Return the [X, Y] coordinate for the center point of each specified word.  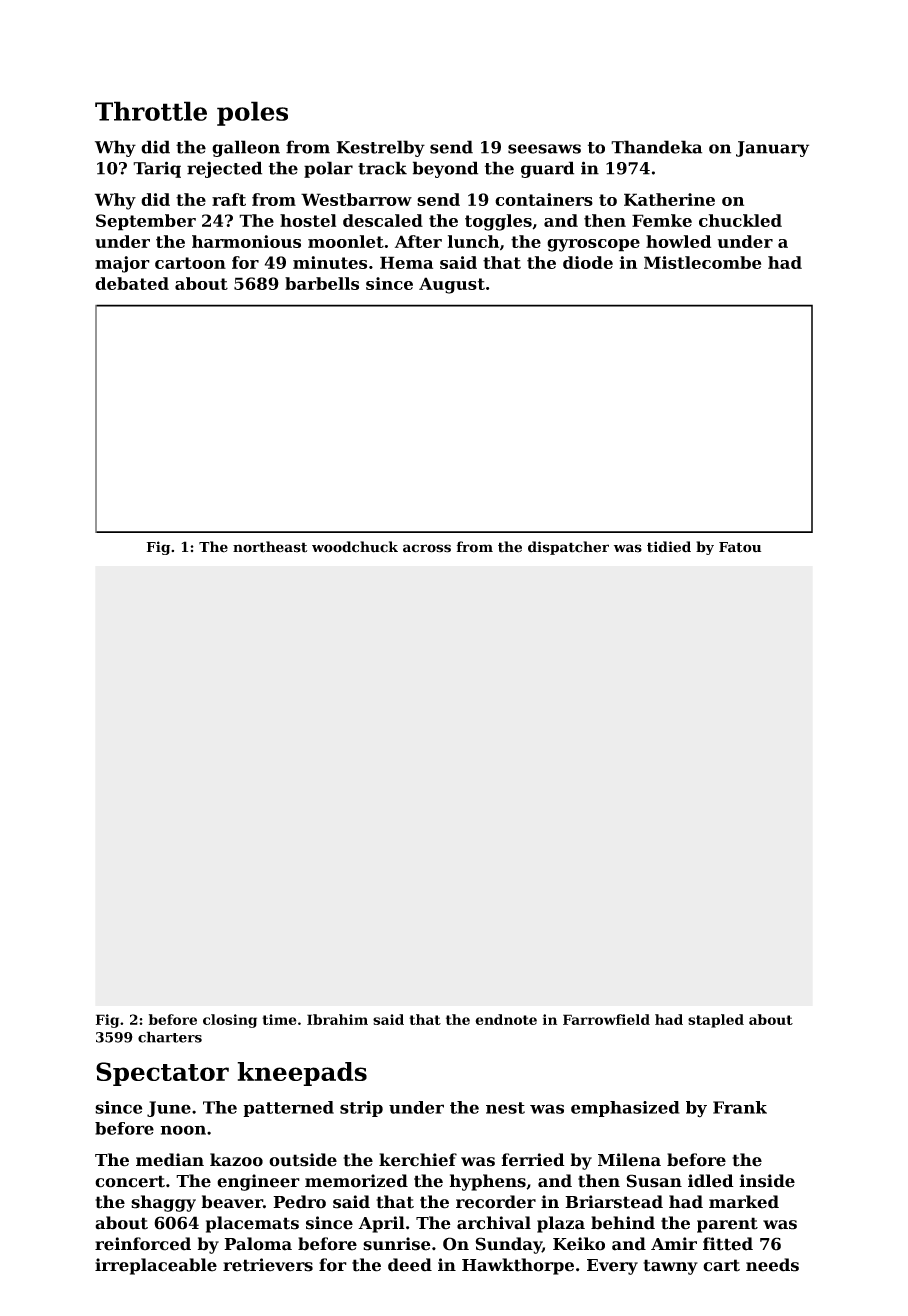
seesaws [544, 149]
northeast [270, 547]
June [169, 1109]
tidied [669, 547]
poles [252, 113]
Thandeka [656, 147]
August [452, 285]
